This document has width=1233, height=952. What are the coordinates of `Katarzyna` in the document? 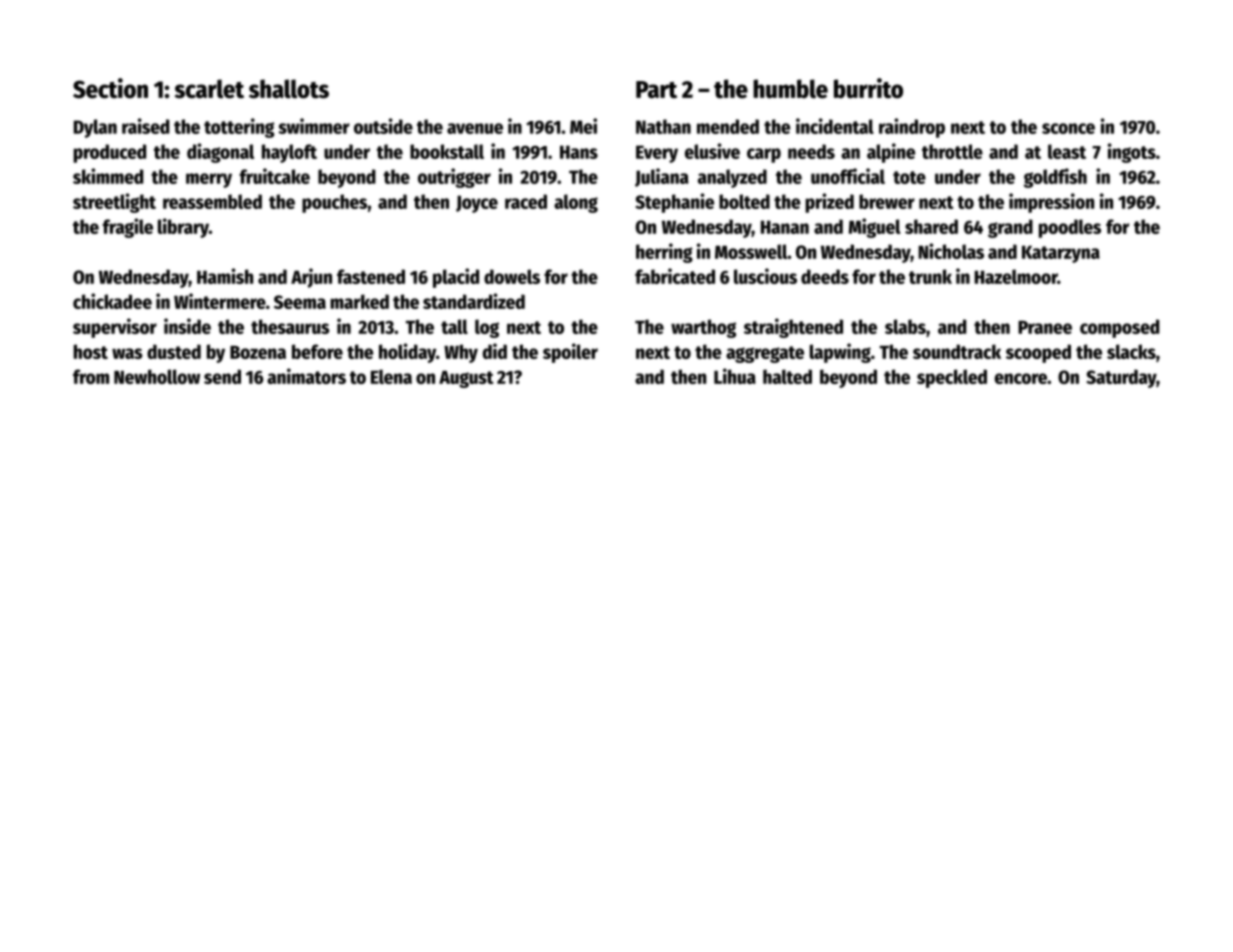 It's located at (1061, 254).
